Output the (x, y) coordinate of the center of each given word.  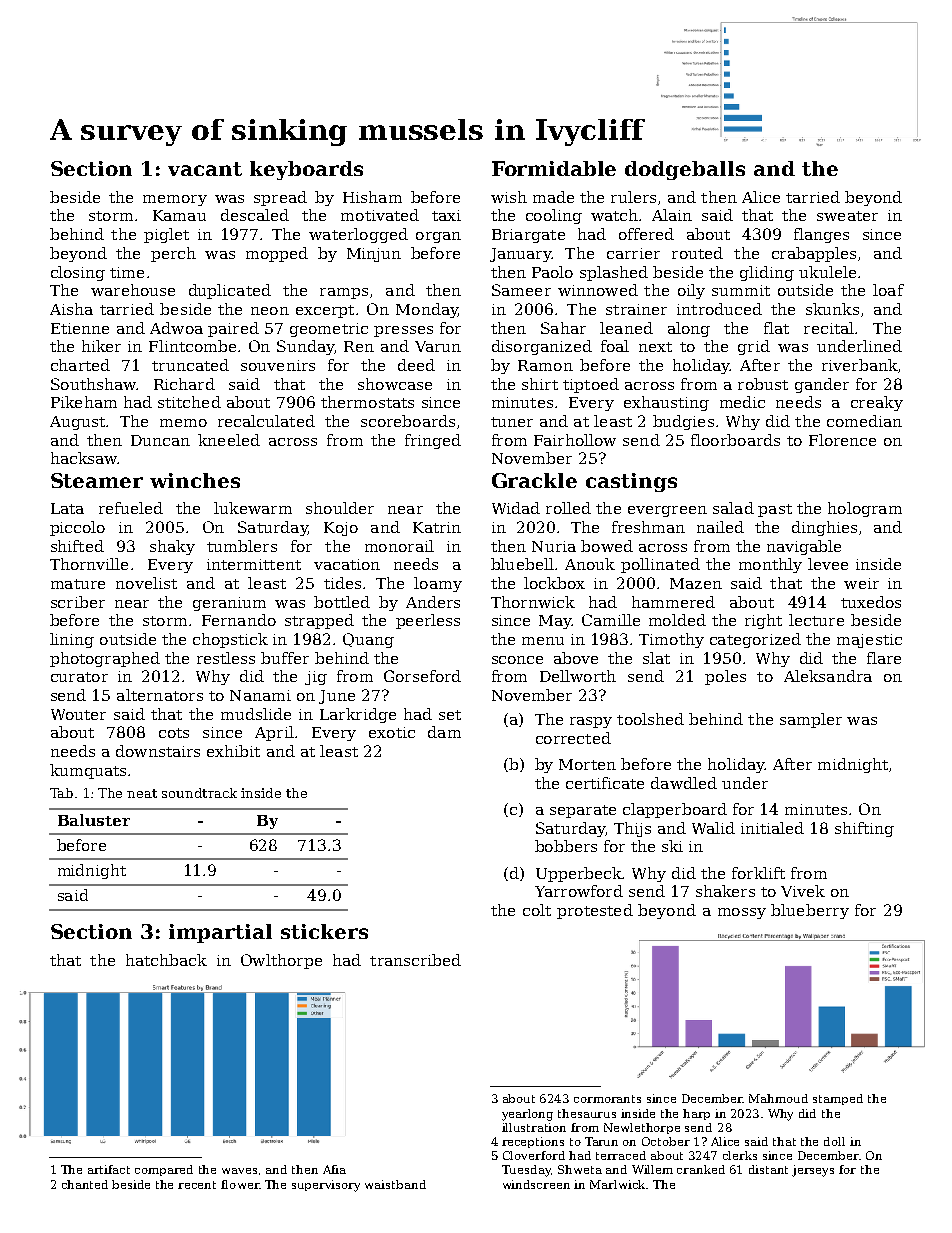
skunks (832, 309)
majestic (869, 641)
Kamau (179, 215)
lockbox (554, 583)
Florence (842, 440)
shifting (864, 829)
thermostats (367, 402)
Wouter (78, 714)
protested (595, 911)
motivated (380, 215)
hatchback (166, 960)
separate (583, 811)
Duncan (160, 440)
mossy (742, 913)
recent (197, 1185)
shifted (77, 546)
